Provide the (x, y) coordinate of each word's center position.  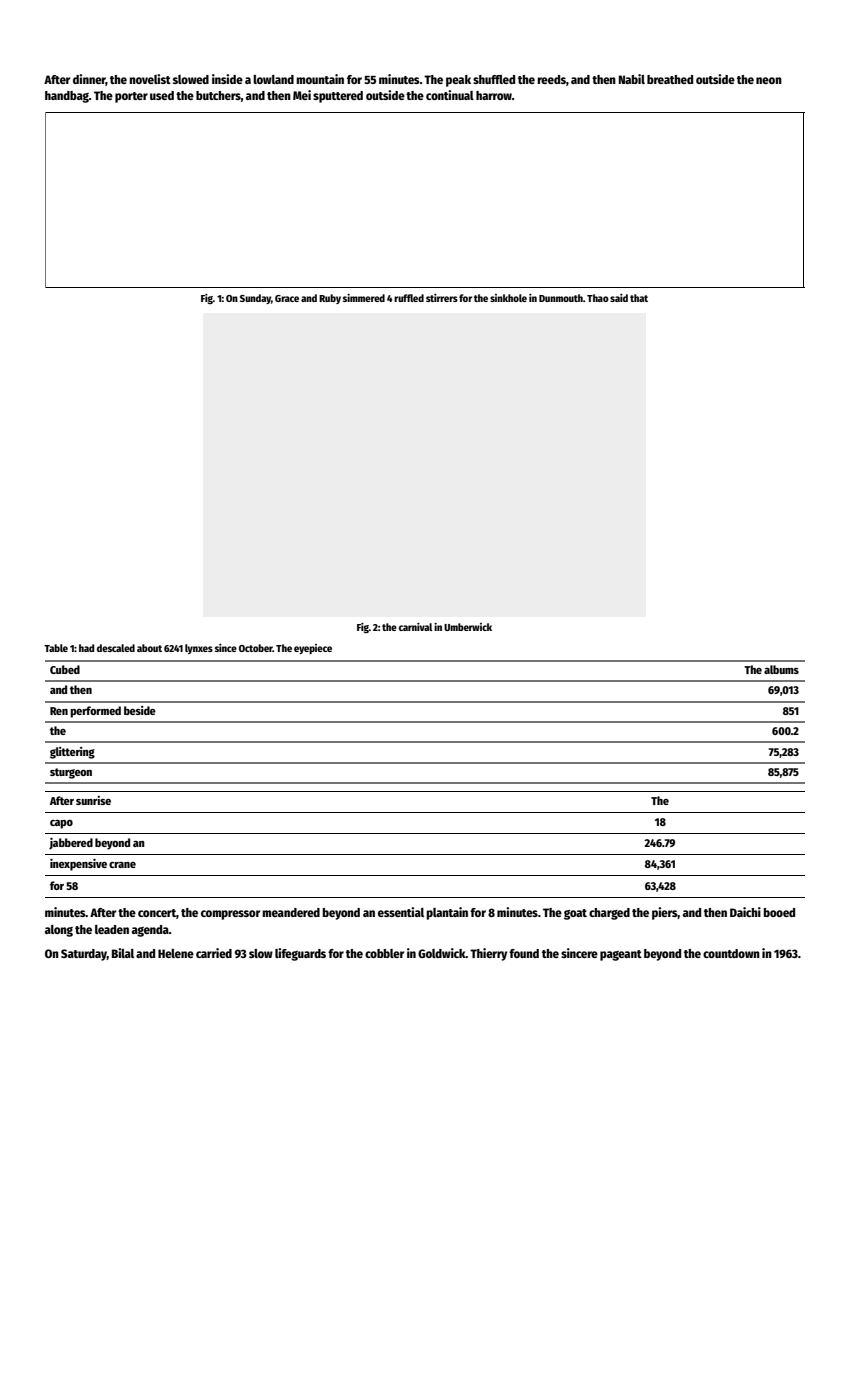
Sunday (255, 299)
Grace (287, 298)
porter (131, 97)
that (639, 298)
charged (609, 914)
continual (450, 95)
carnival (415, 627)
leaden (112, 929)
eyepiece (313, 649)
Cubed (65, 669)
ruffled (409, 298)
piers (665, 913)
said (619, 298)
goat (575, 914)
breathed (670, 79)
